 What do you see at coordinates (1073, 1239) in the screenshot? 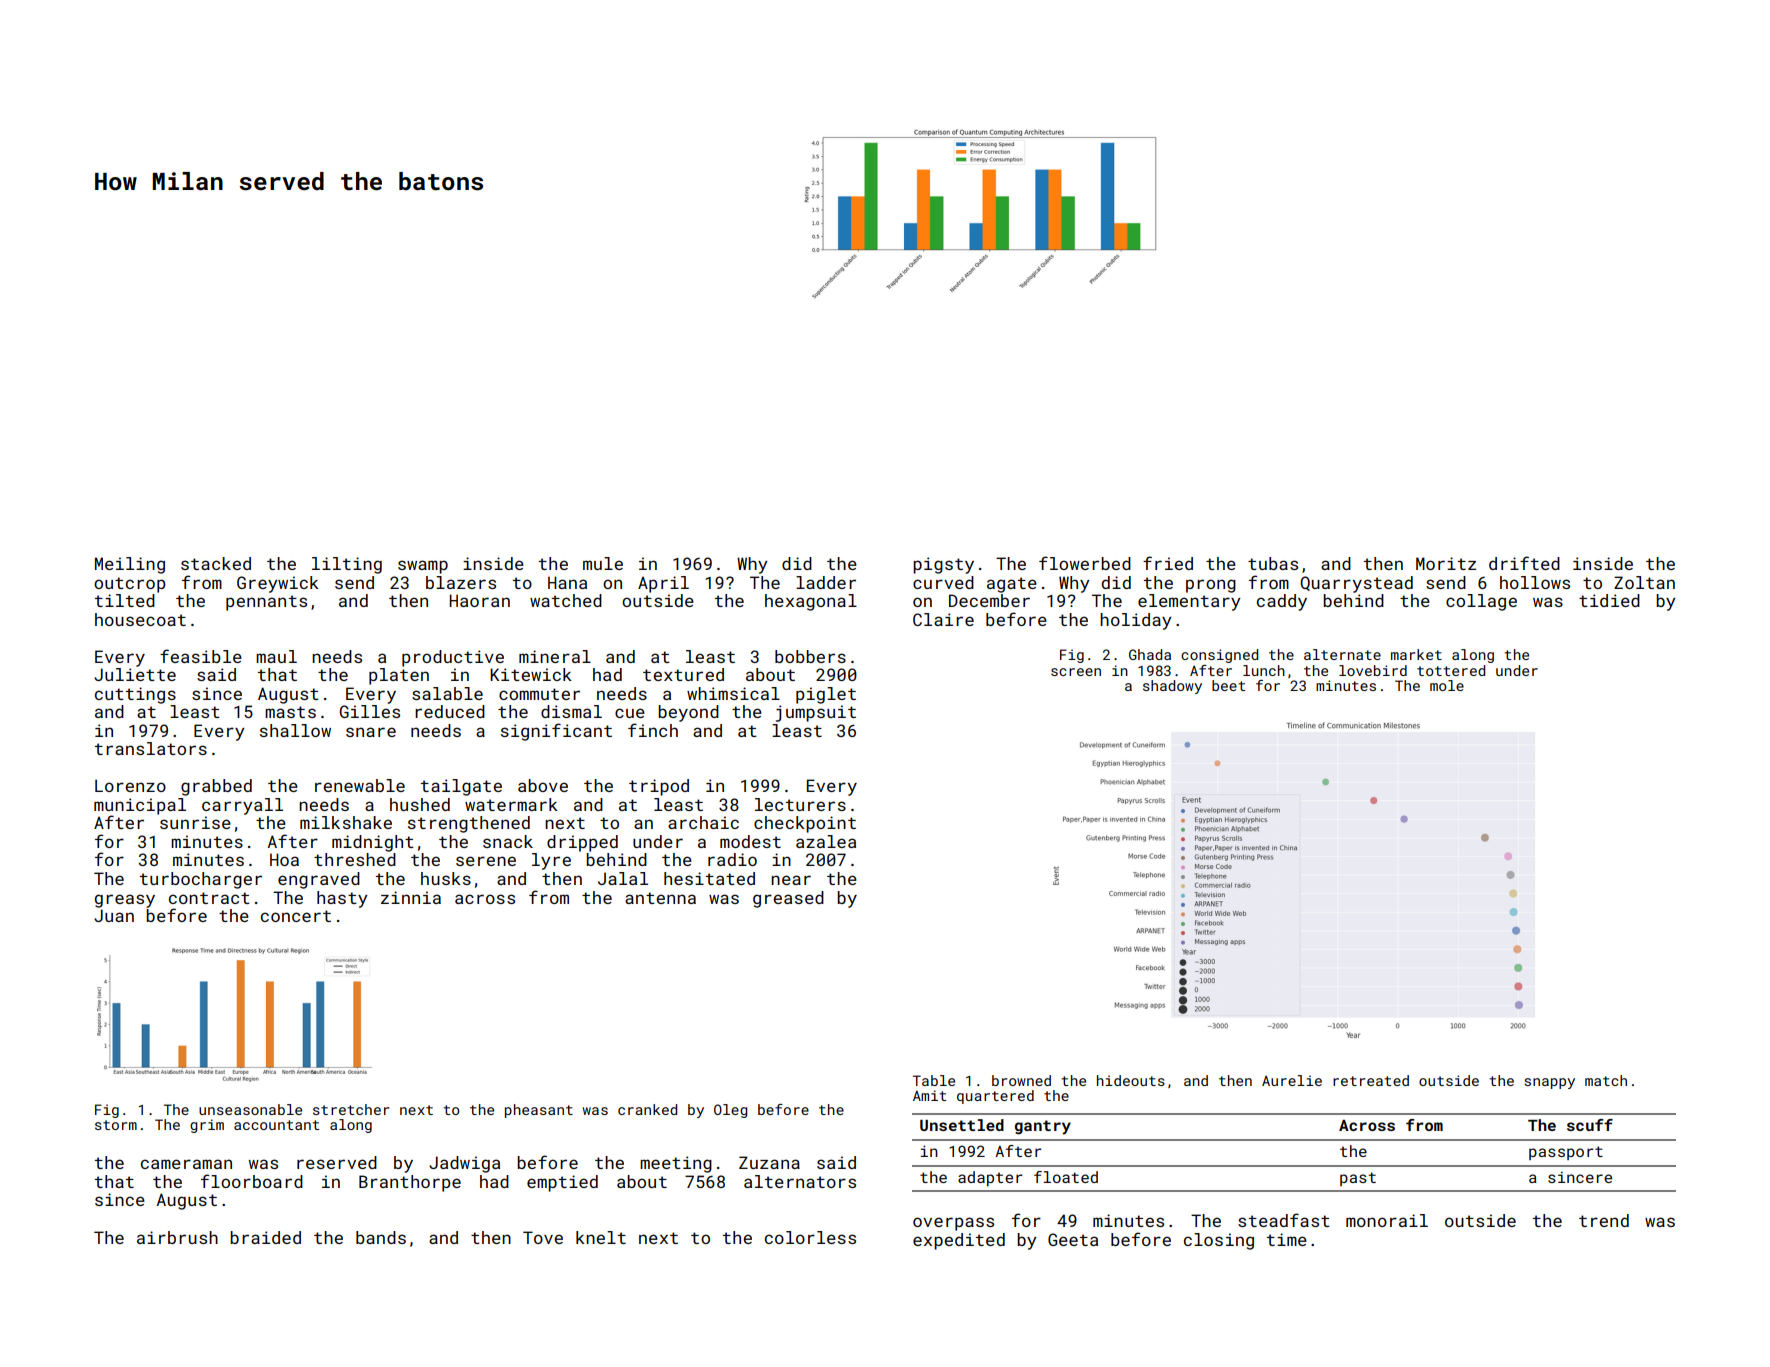
I see `Geeta` at bounding box center [1073, 1239].
